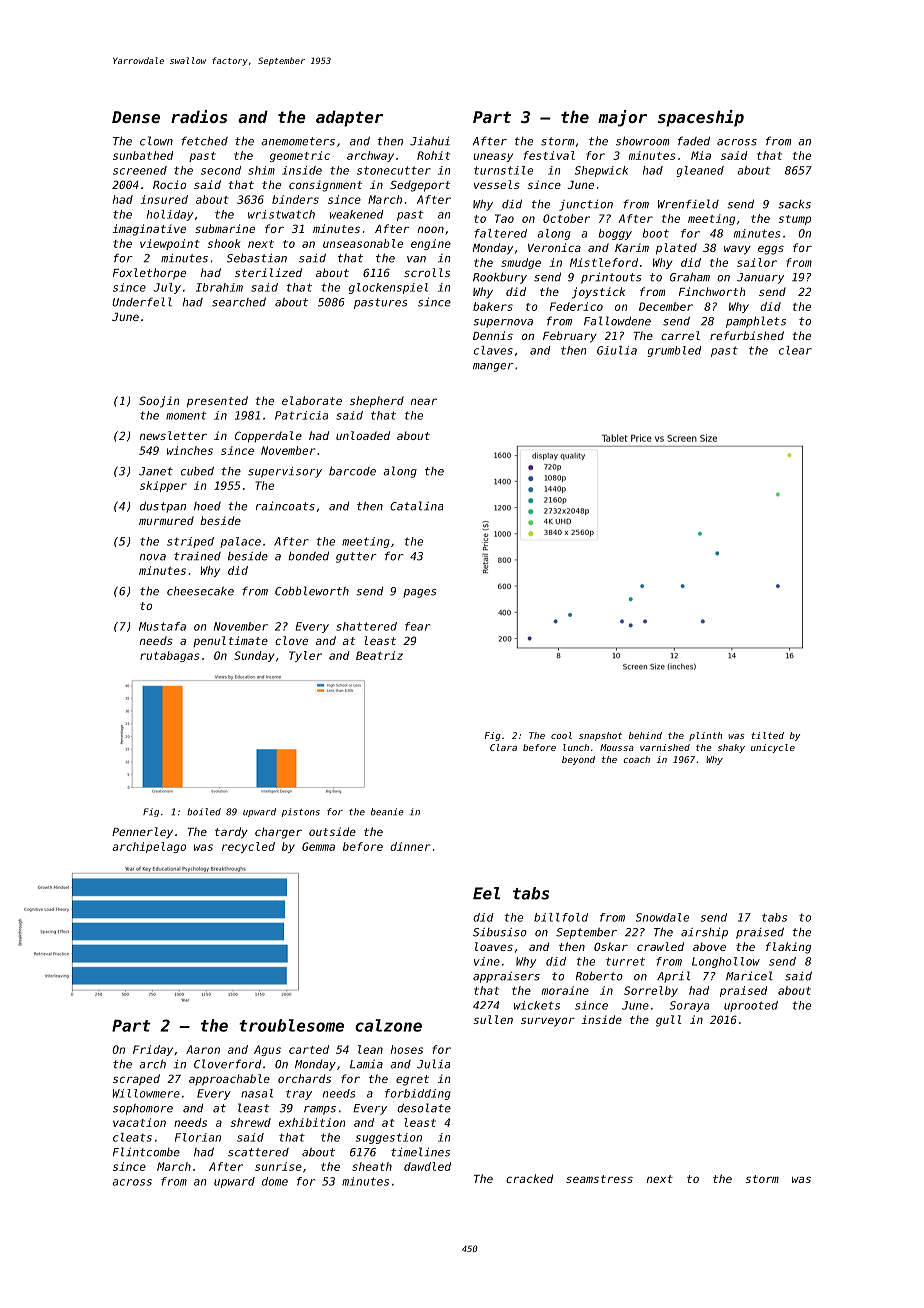  Describe the element at coordinates (493, 157) in the screenshot. I see `uneasy` at that location.
